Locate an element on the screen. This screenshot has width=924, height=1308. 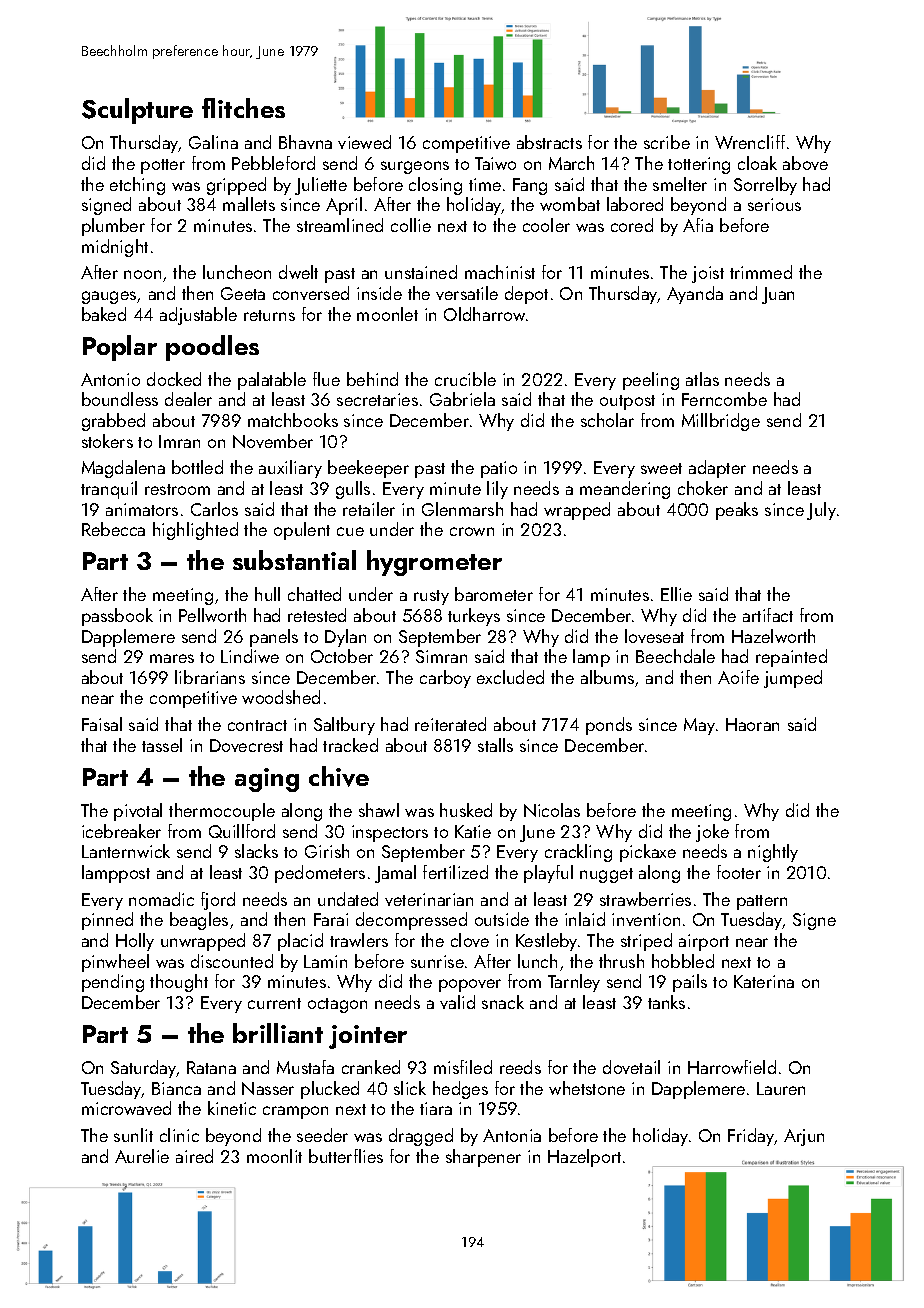
rusty is located at coordinates (431, 597).
